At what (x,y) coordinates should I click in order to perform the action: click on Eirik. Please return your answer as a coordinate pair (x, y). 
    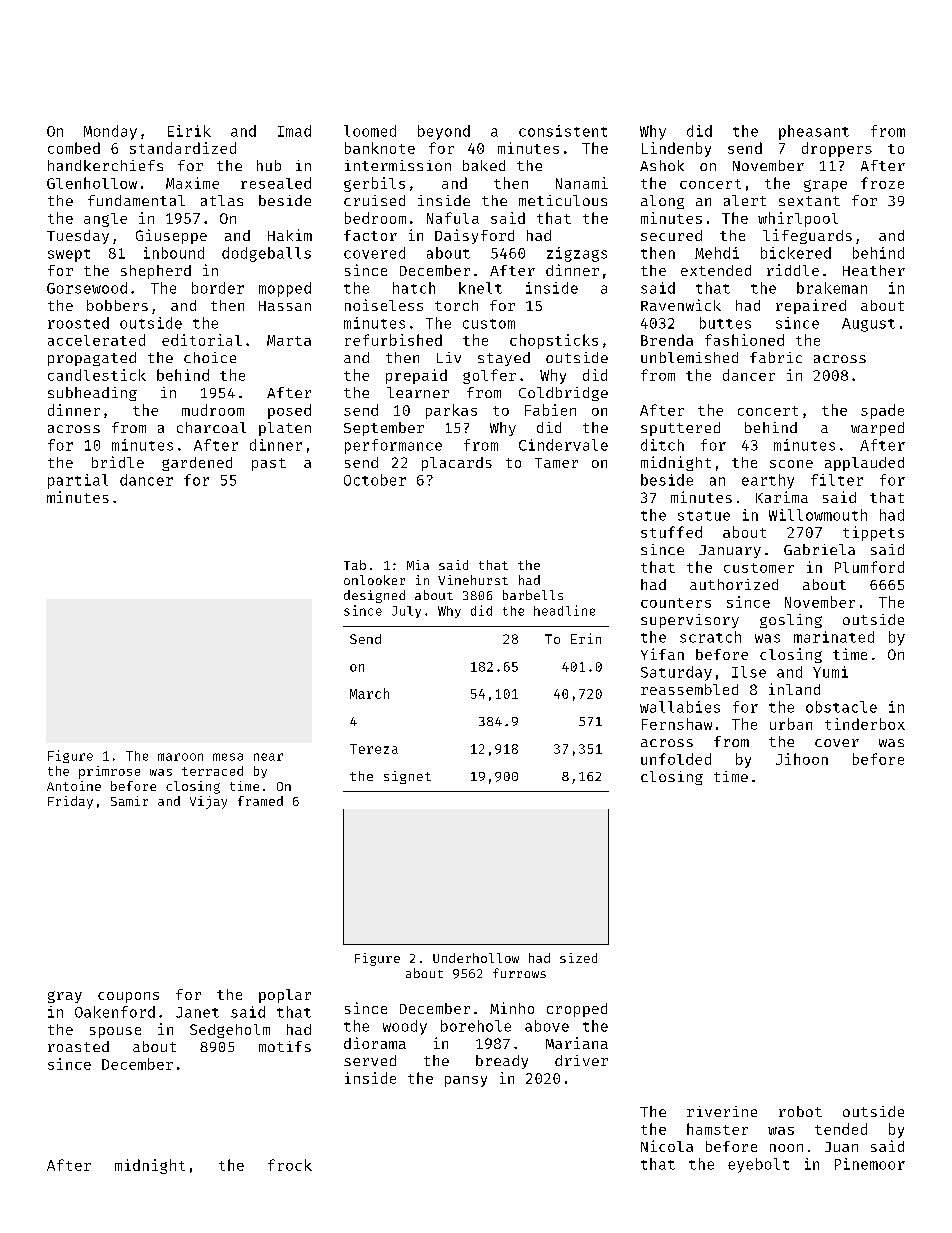
    Looking at the image, I should click on (189, 131).
